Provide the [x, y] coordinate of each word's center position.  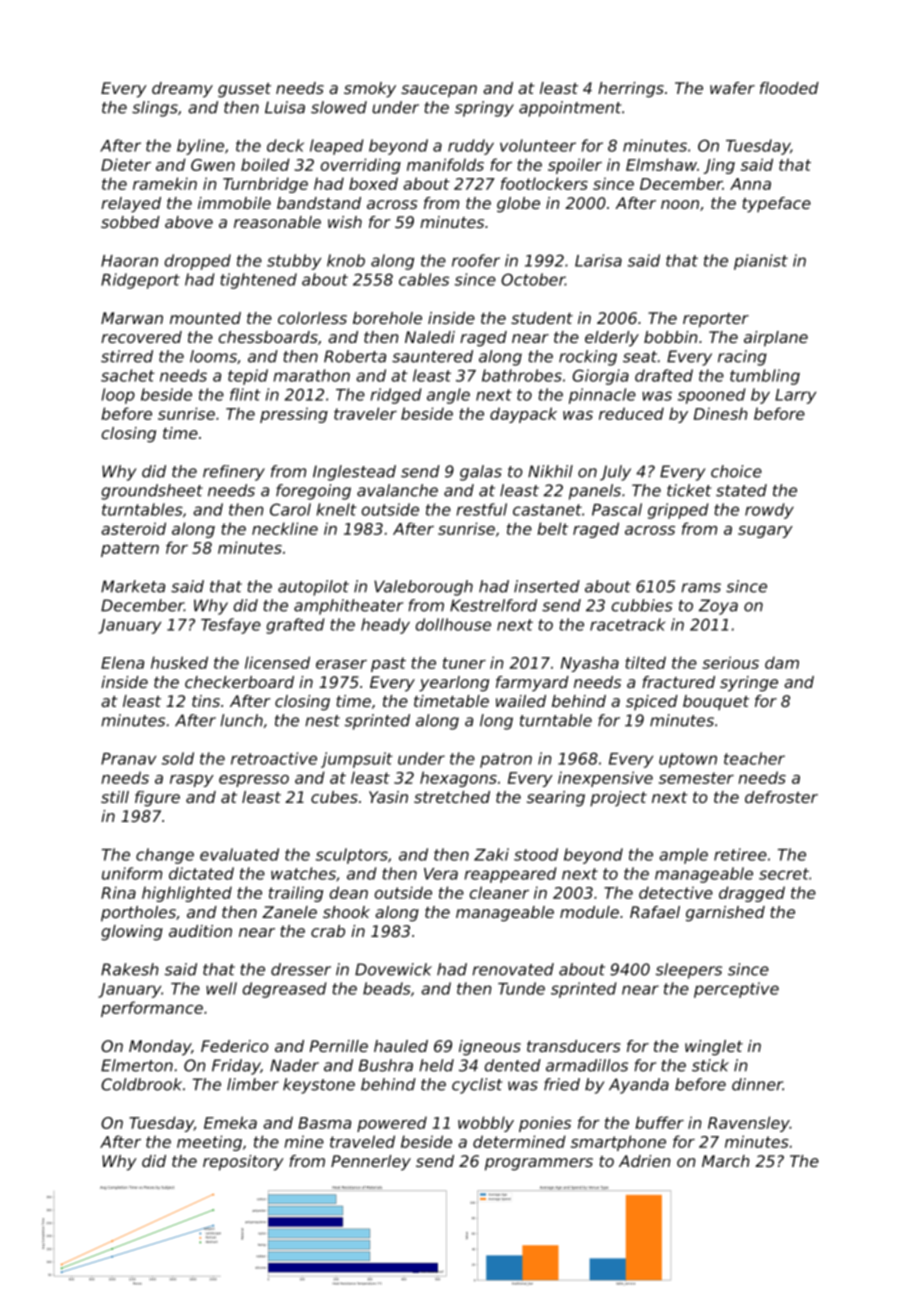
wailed [521, 701]
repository [243, 1163]
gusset [244, 90]
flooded [789, 88]
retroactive [274, 758]
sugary [765, 532]
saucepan [439, 91]
